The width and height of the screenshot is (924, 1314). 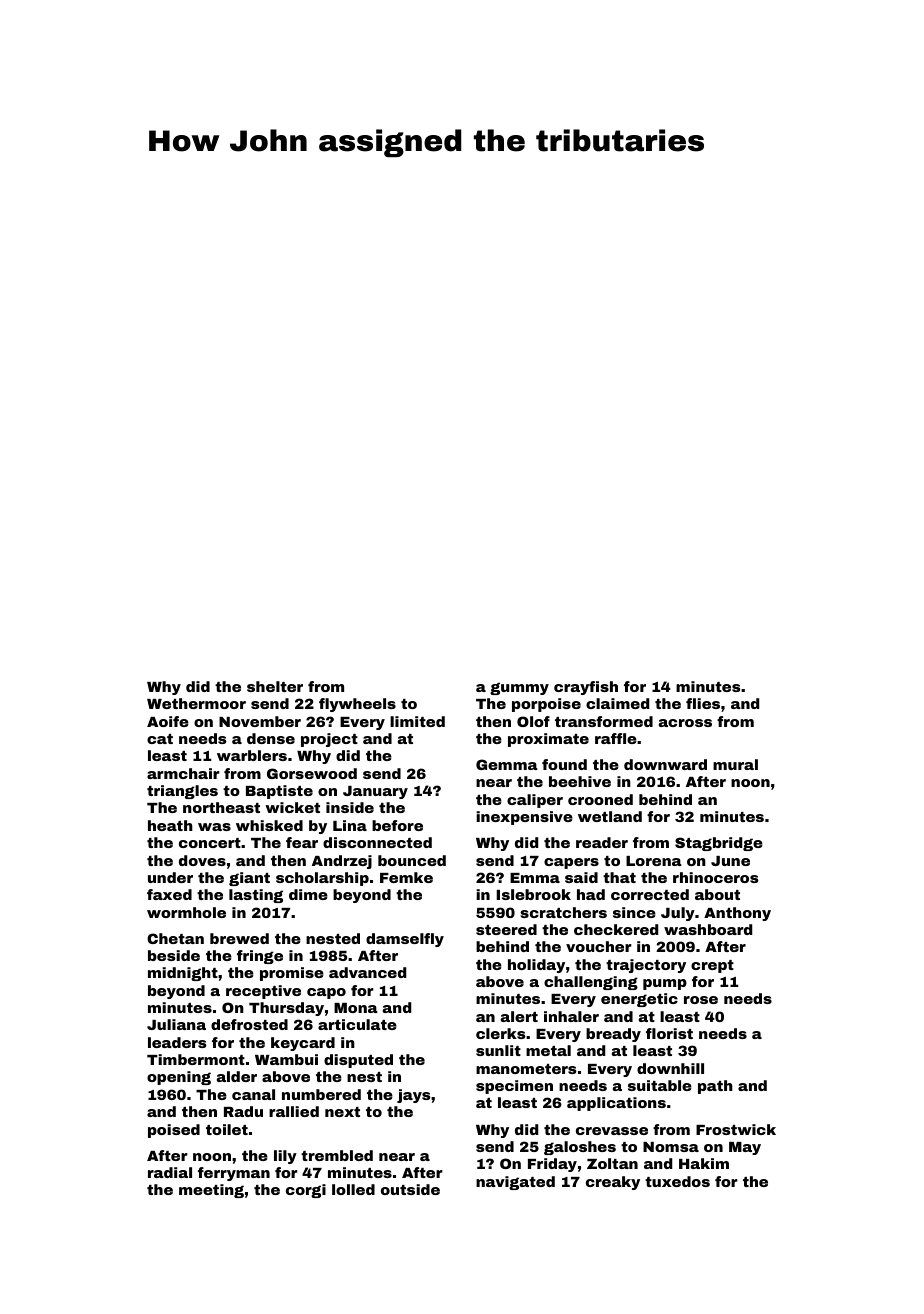 What do you see at coordinates (170, 825) in the screenshot?
I see `heath` at bounding box center [170, 825].
